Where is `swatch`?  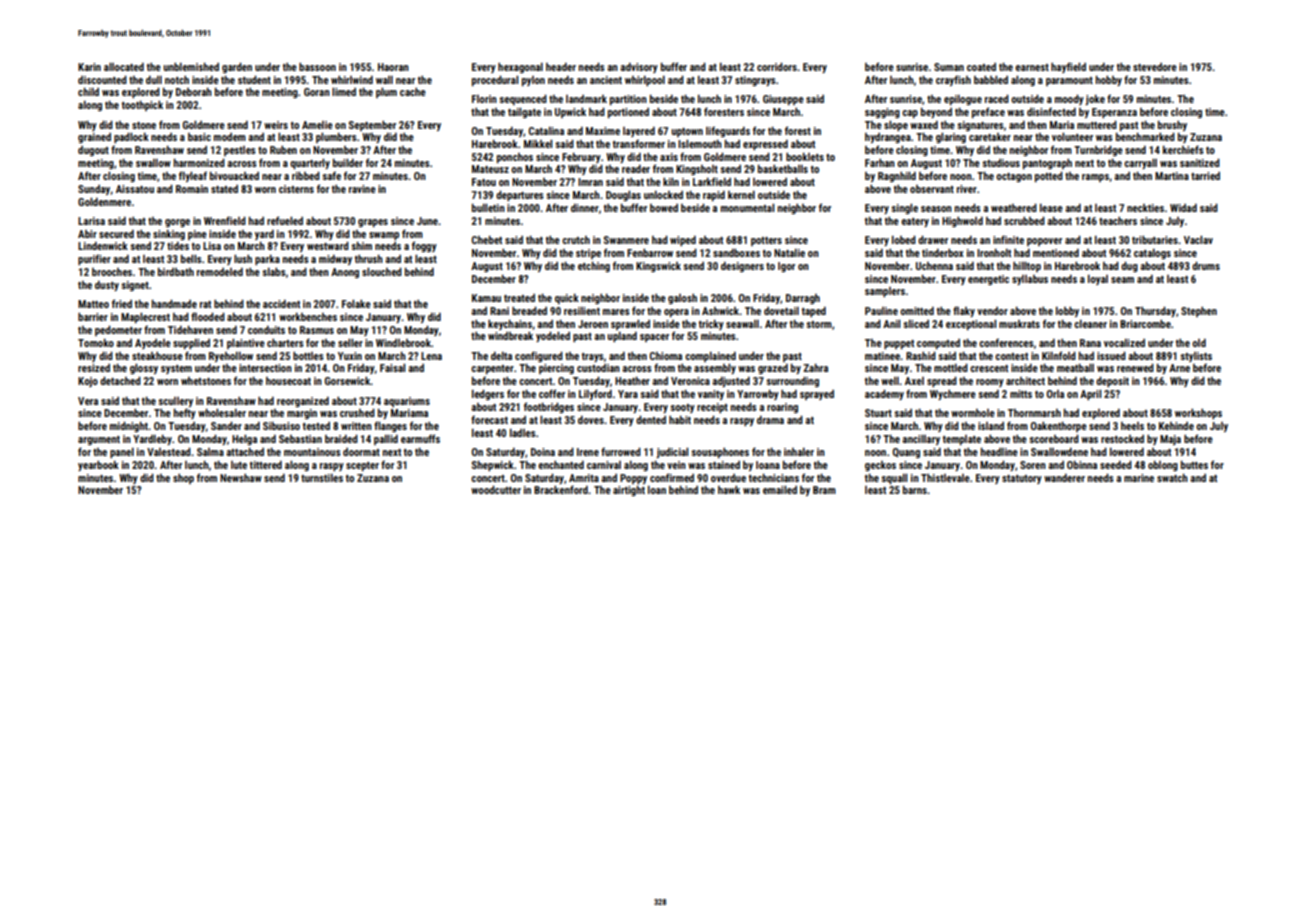
swatch is located at coordinates (1172, 478).
